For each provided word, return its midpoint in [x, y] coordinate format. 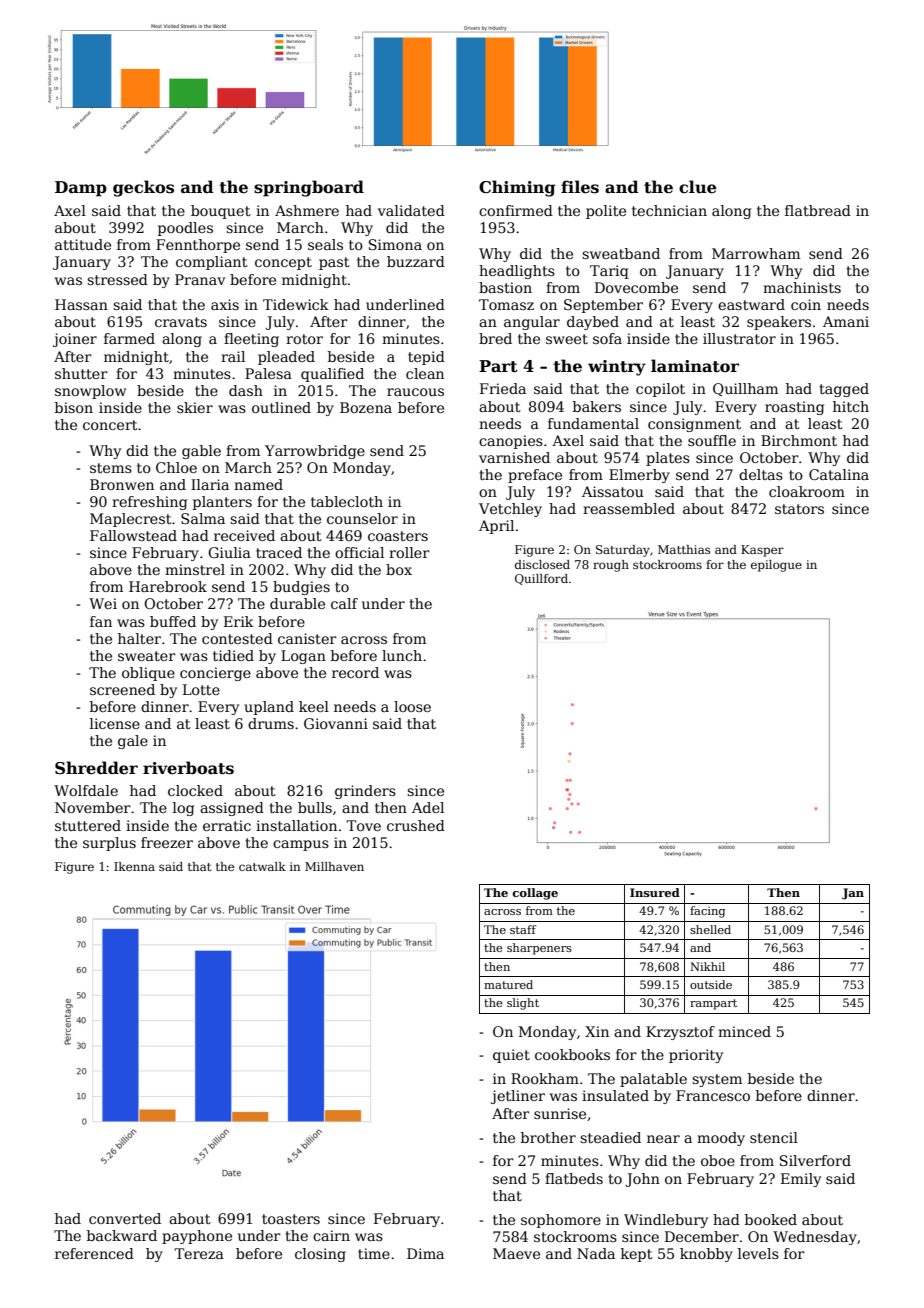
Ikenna [134, 866]
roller [409, 552]
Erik [239, 621]
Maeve [516, 1253]
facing [707, 912]
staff [523, 929]
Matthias [684, 549]
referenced [94, 1253]
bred [495, 338]
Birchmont [799, 440]
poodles [185, 229]
